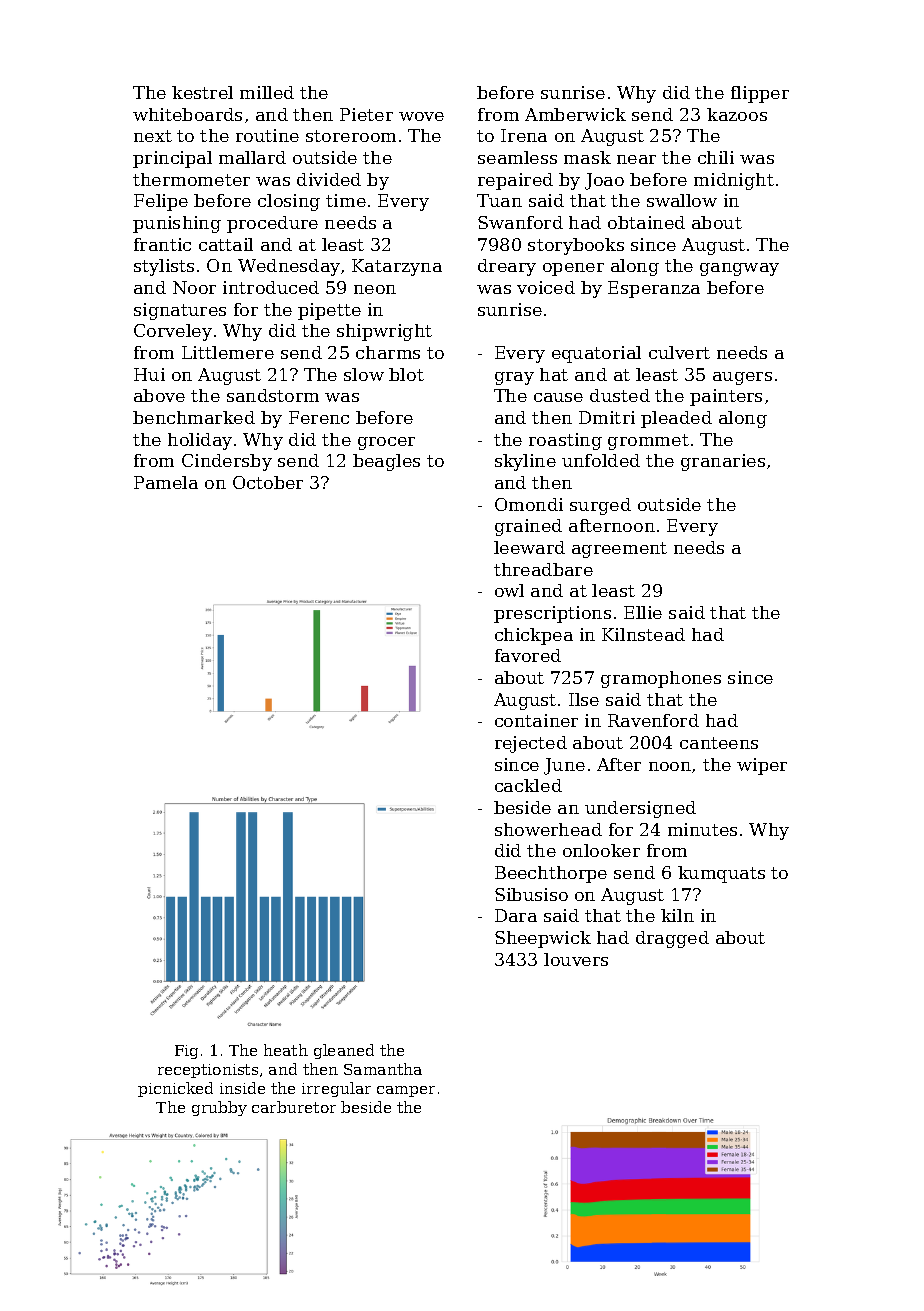  Describe the element at coordinates (543, 939) in the screenshot. I see `Sheepwick` at that location.
